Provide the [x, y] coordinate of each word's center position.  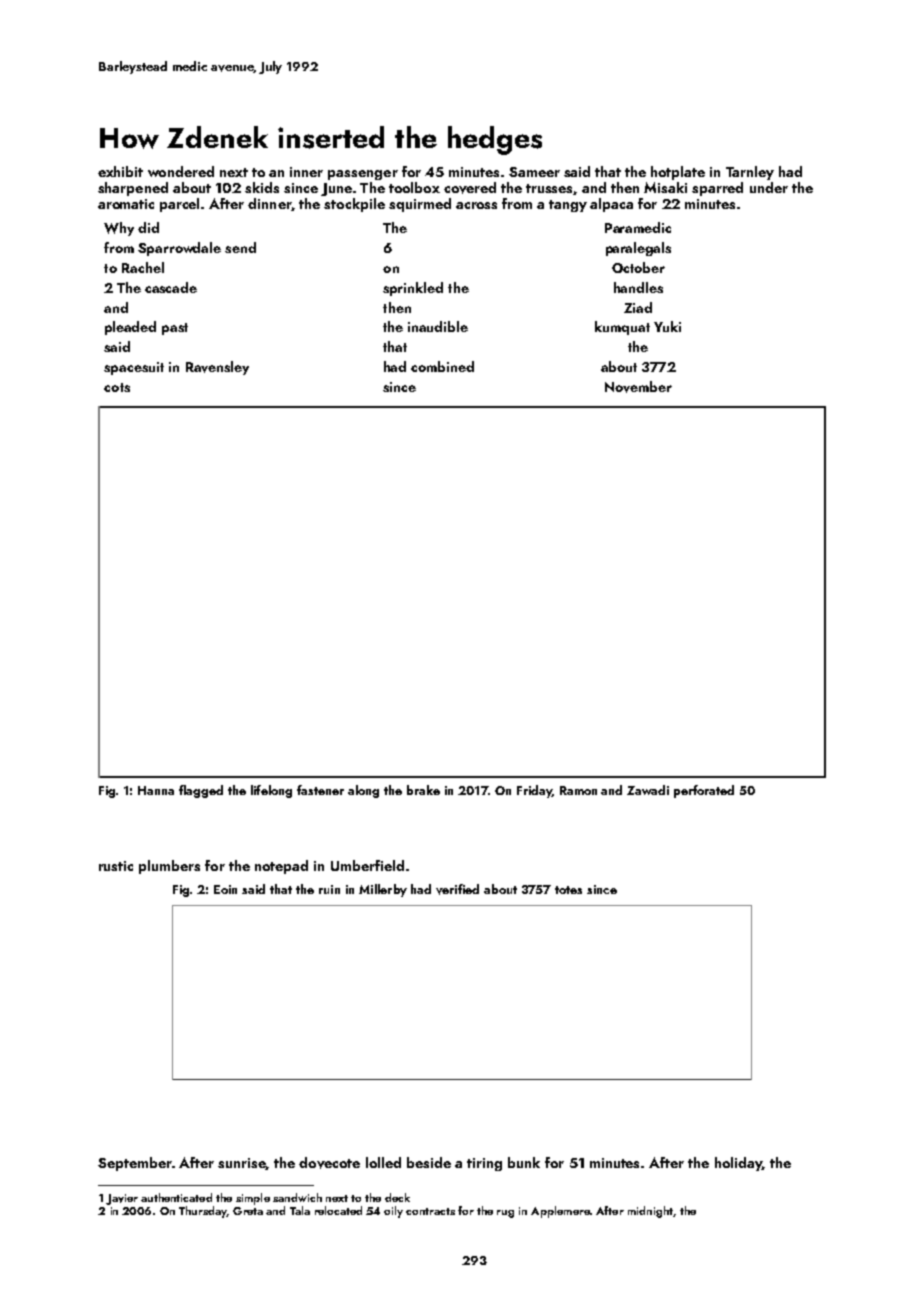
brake [423, 790]
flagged [201, 791]
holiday [738, 1164]
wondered [181, 171]
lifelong [271, 791]
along [363, 791]
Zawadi [648, 790]
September [135, 1164]
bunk [524, 1162]
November [638, 387]
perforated [704, 791]
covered [470, 188]
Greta [248, 1211]
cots [117, 387]
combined [442, 366]
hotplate [678, 173]
